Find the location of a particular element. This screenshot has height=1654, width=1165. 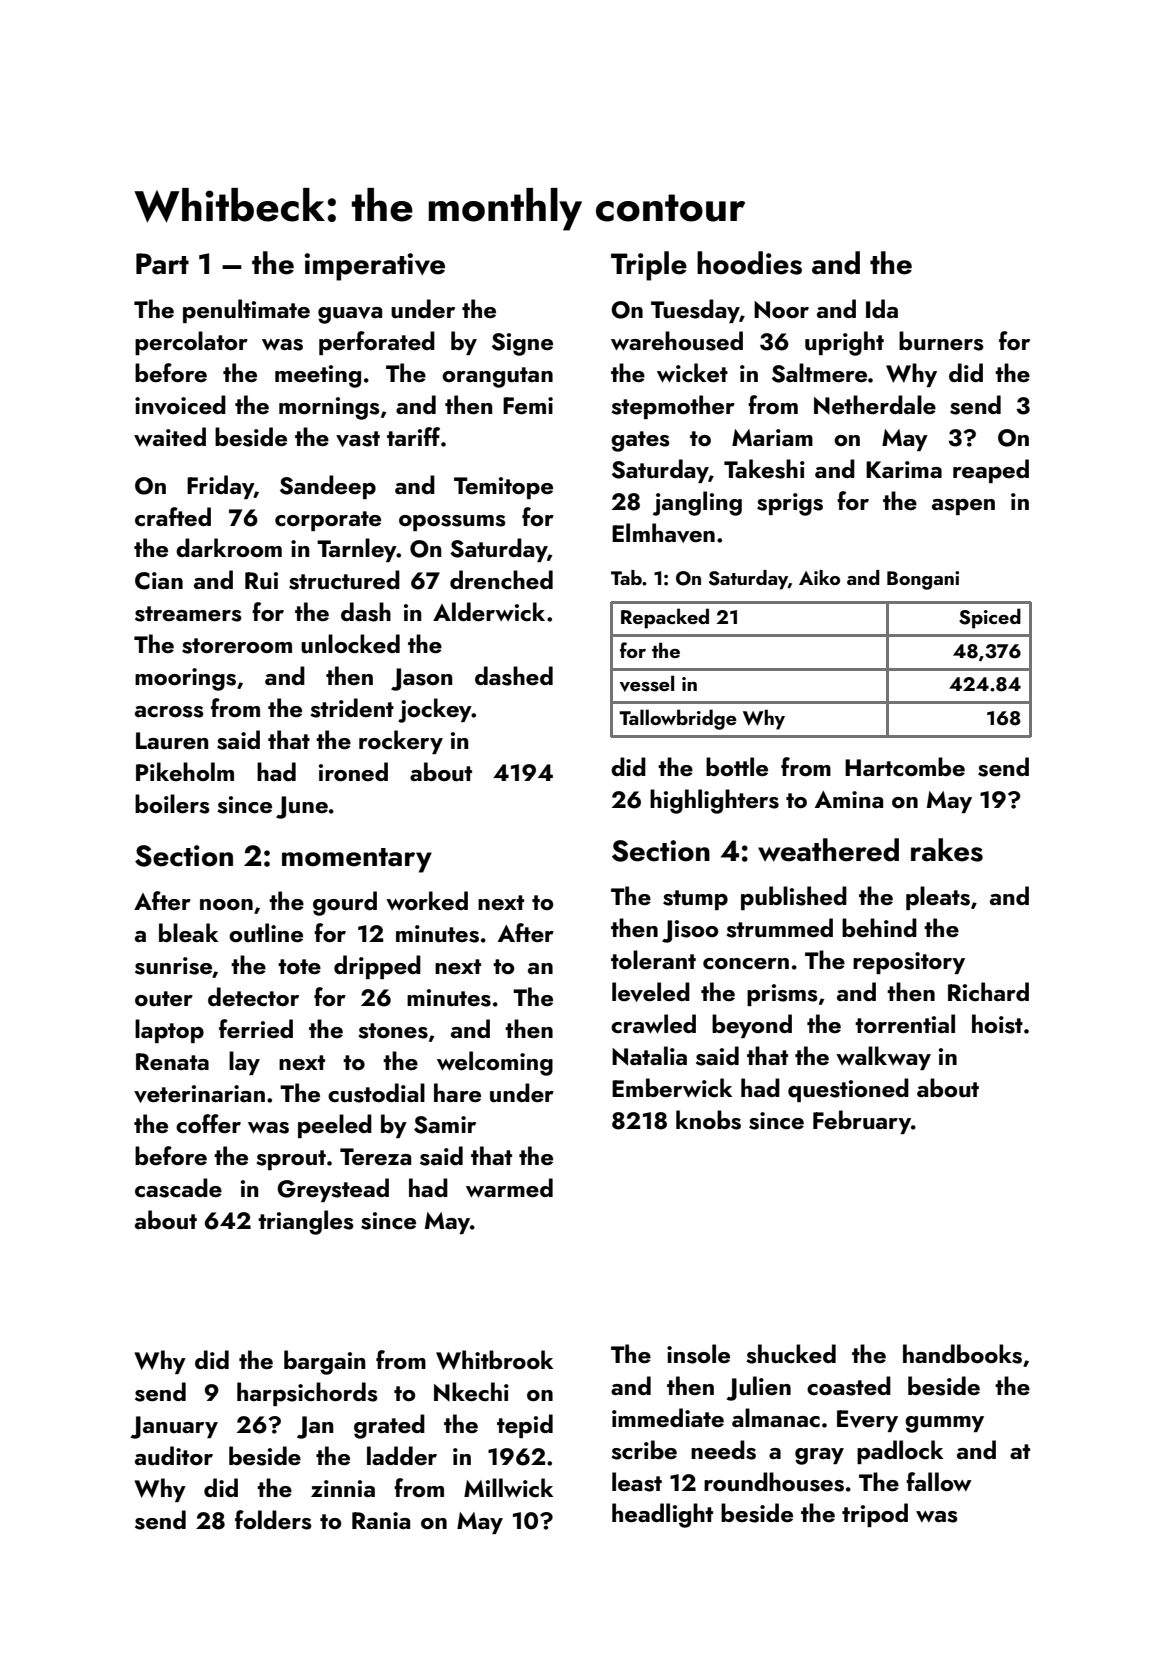

penultimate is located at coordinates (246, 311).
